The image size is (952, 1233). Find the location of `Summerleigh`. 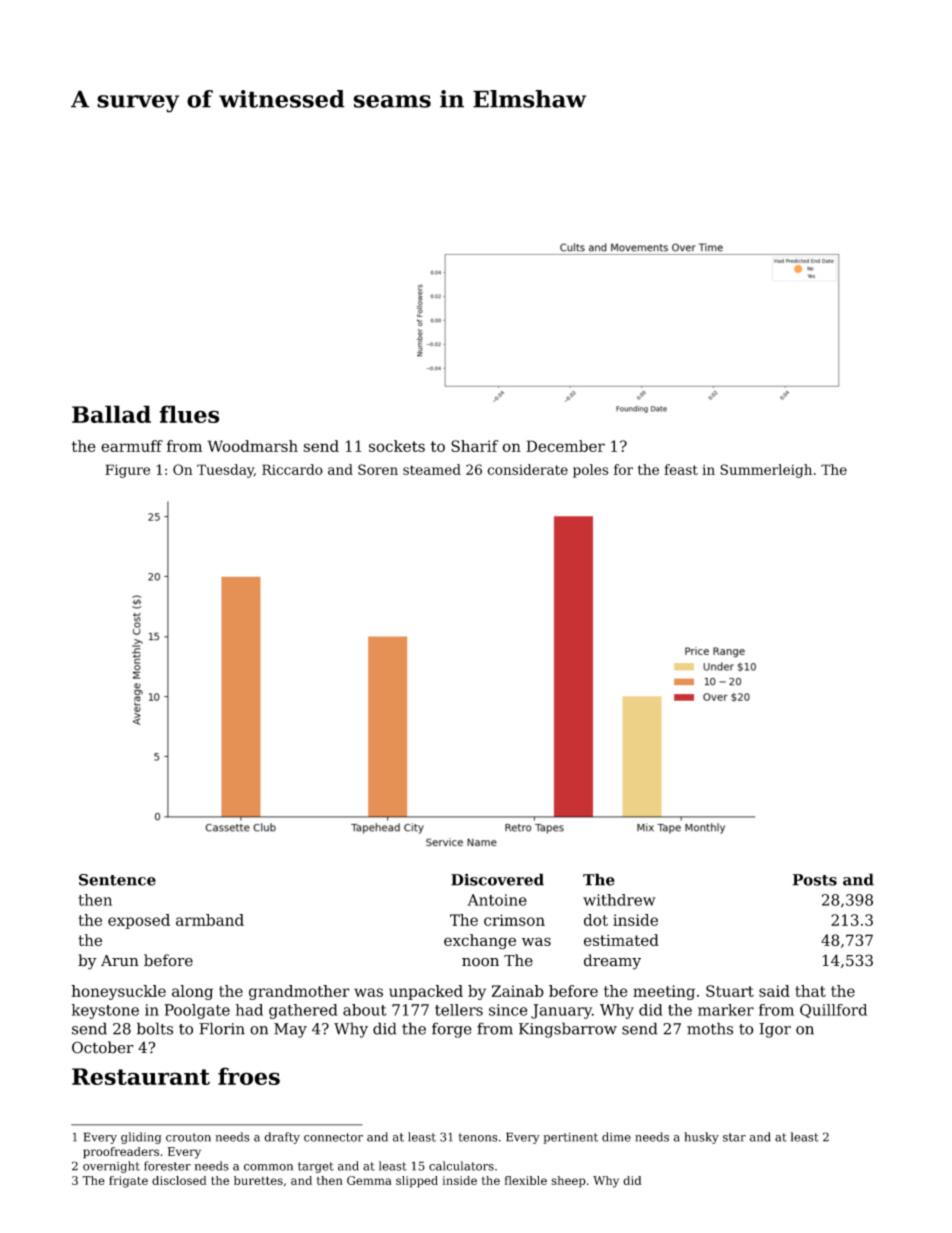

Summerleigh is located at coordinates (766, 471).
